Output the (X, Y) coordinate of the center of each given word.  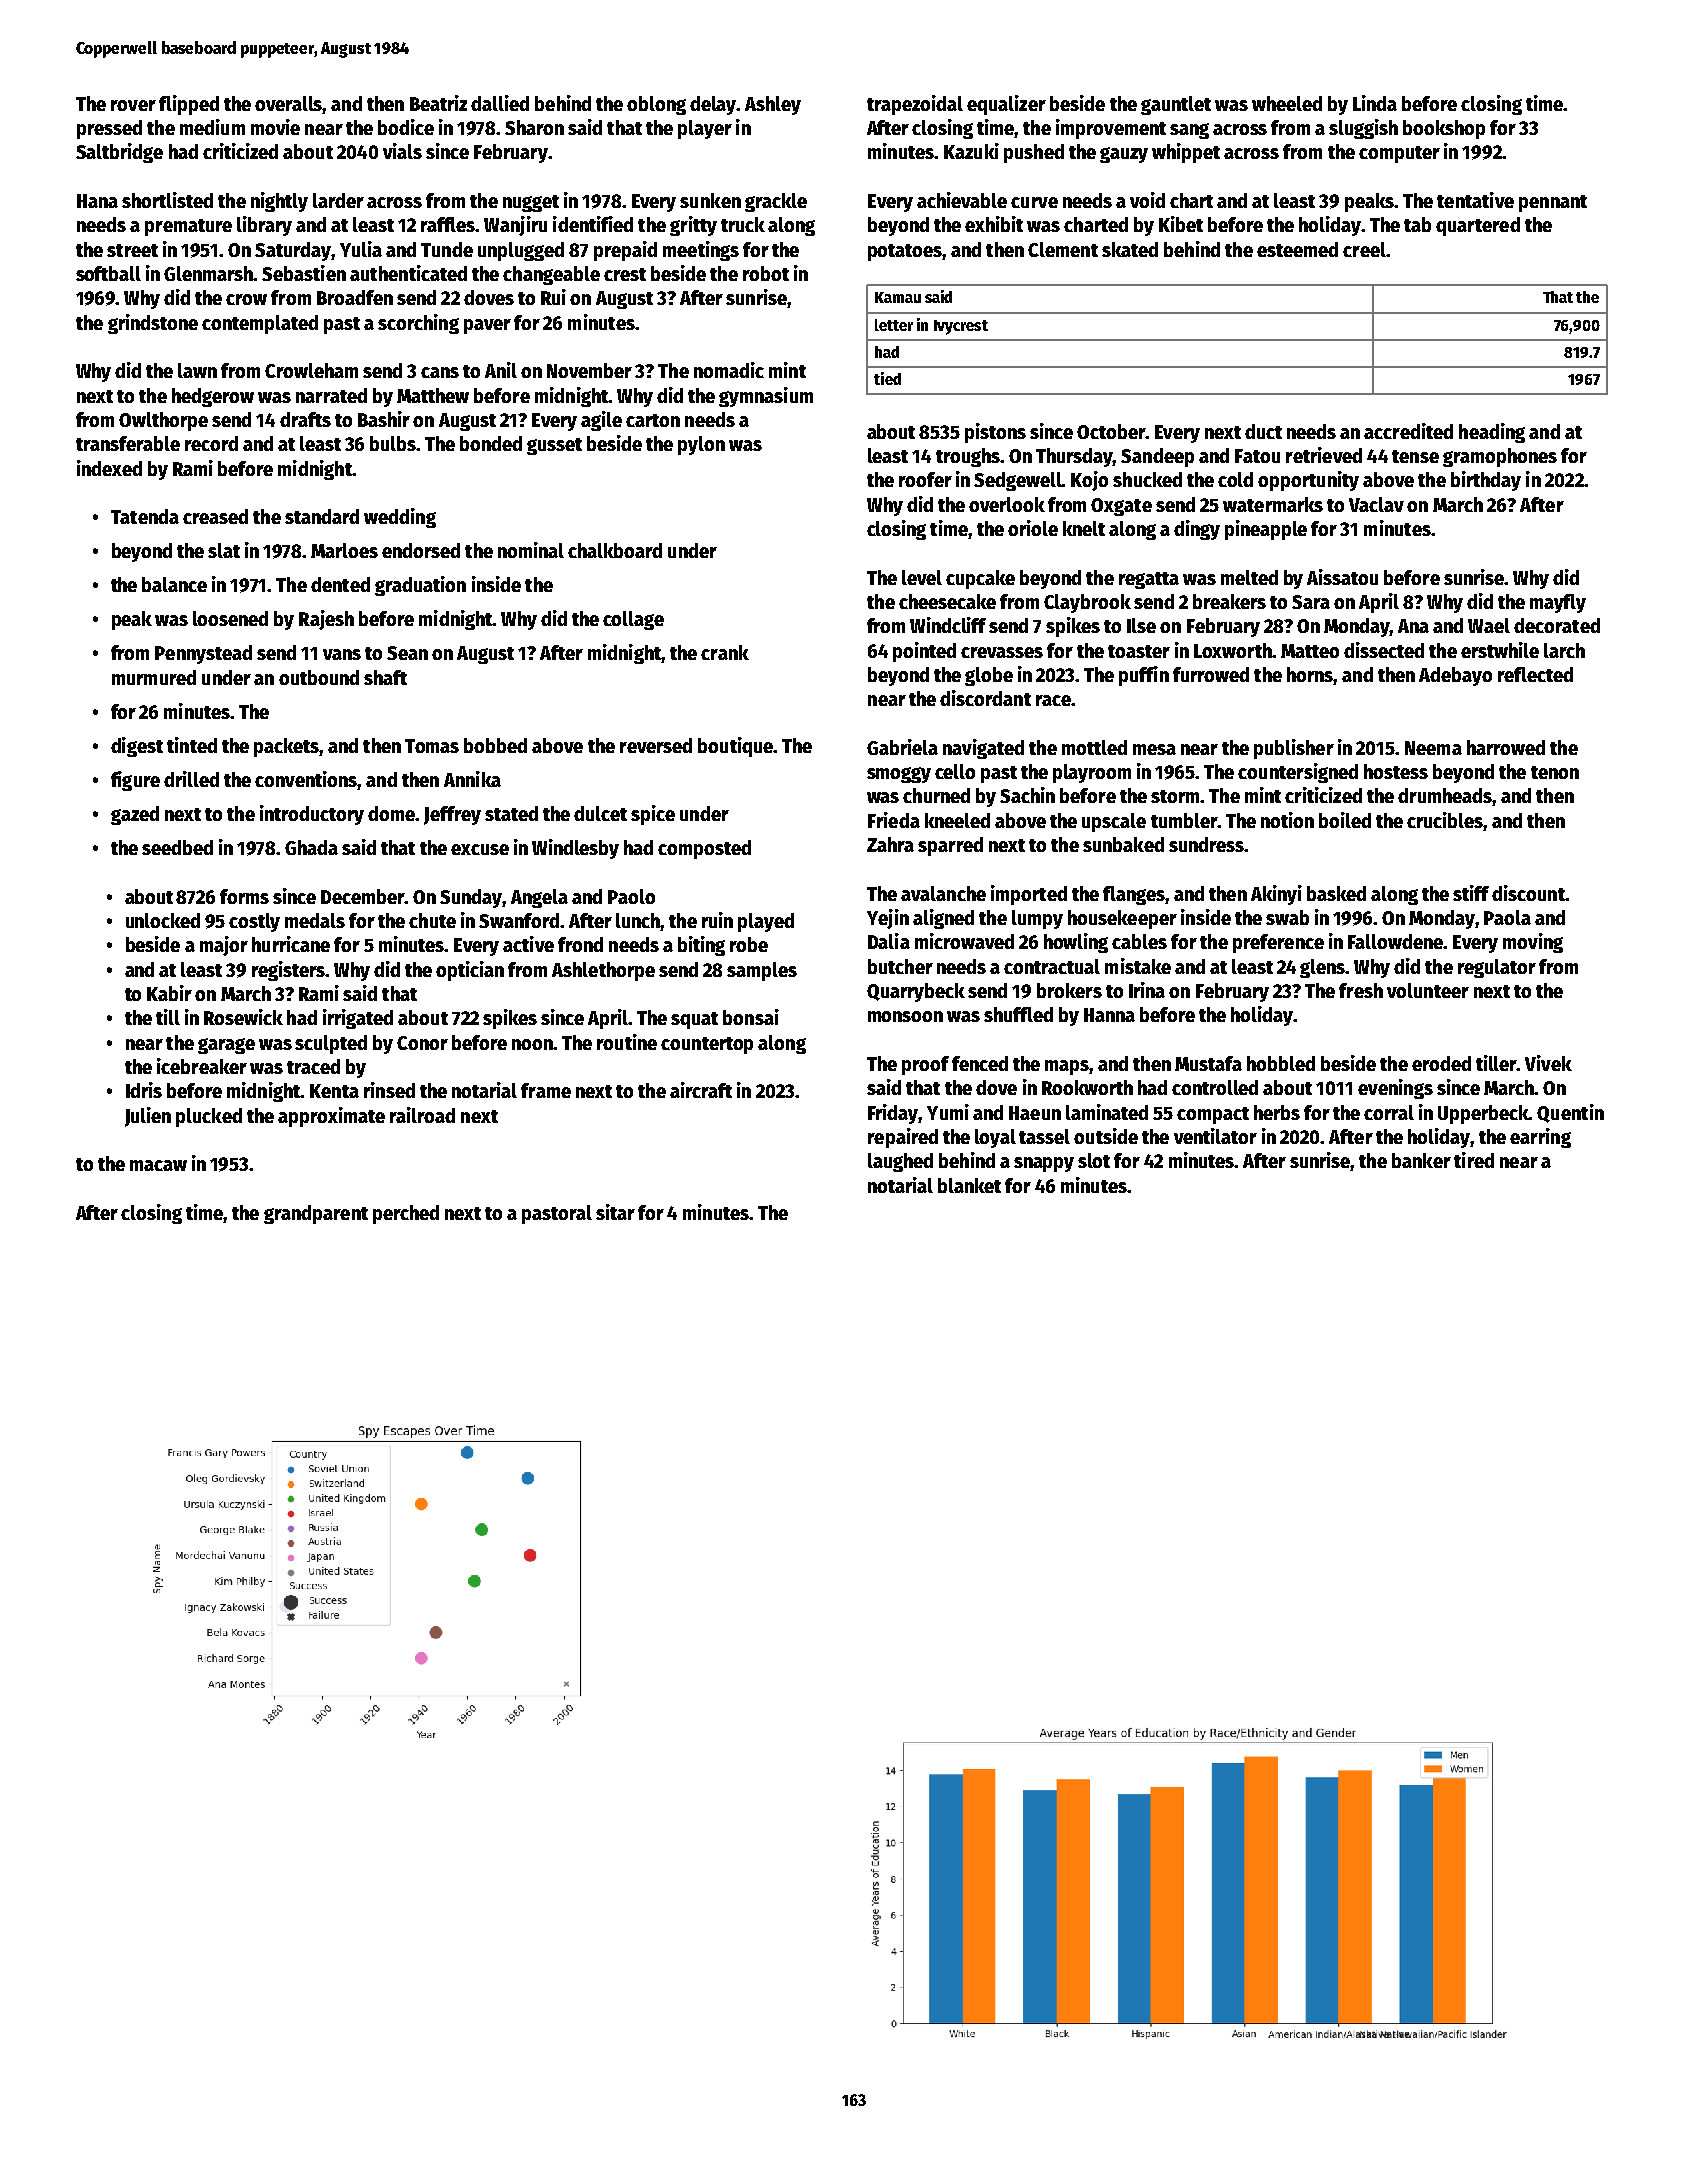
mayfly (1558, 603)
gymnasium (766, 397)
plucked (209, 1117)
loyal (995, 1138)
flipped (189, 105)
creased (215, 516)
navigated (983, 749)
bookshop (1444, 129)
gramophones (1500, 457)
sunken (710, 200)
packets (287, 747)
